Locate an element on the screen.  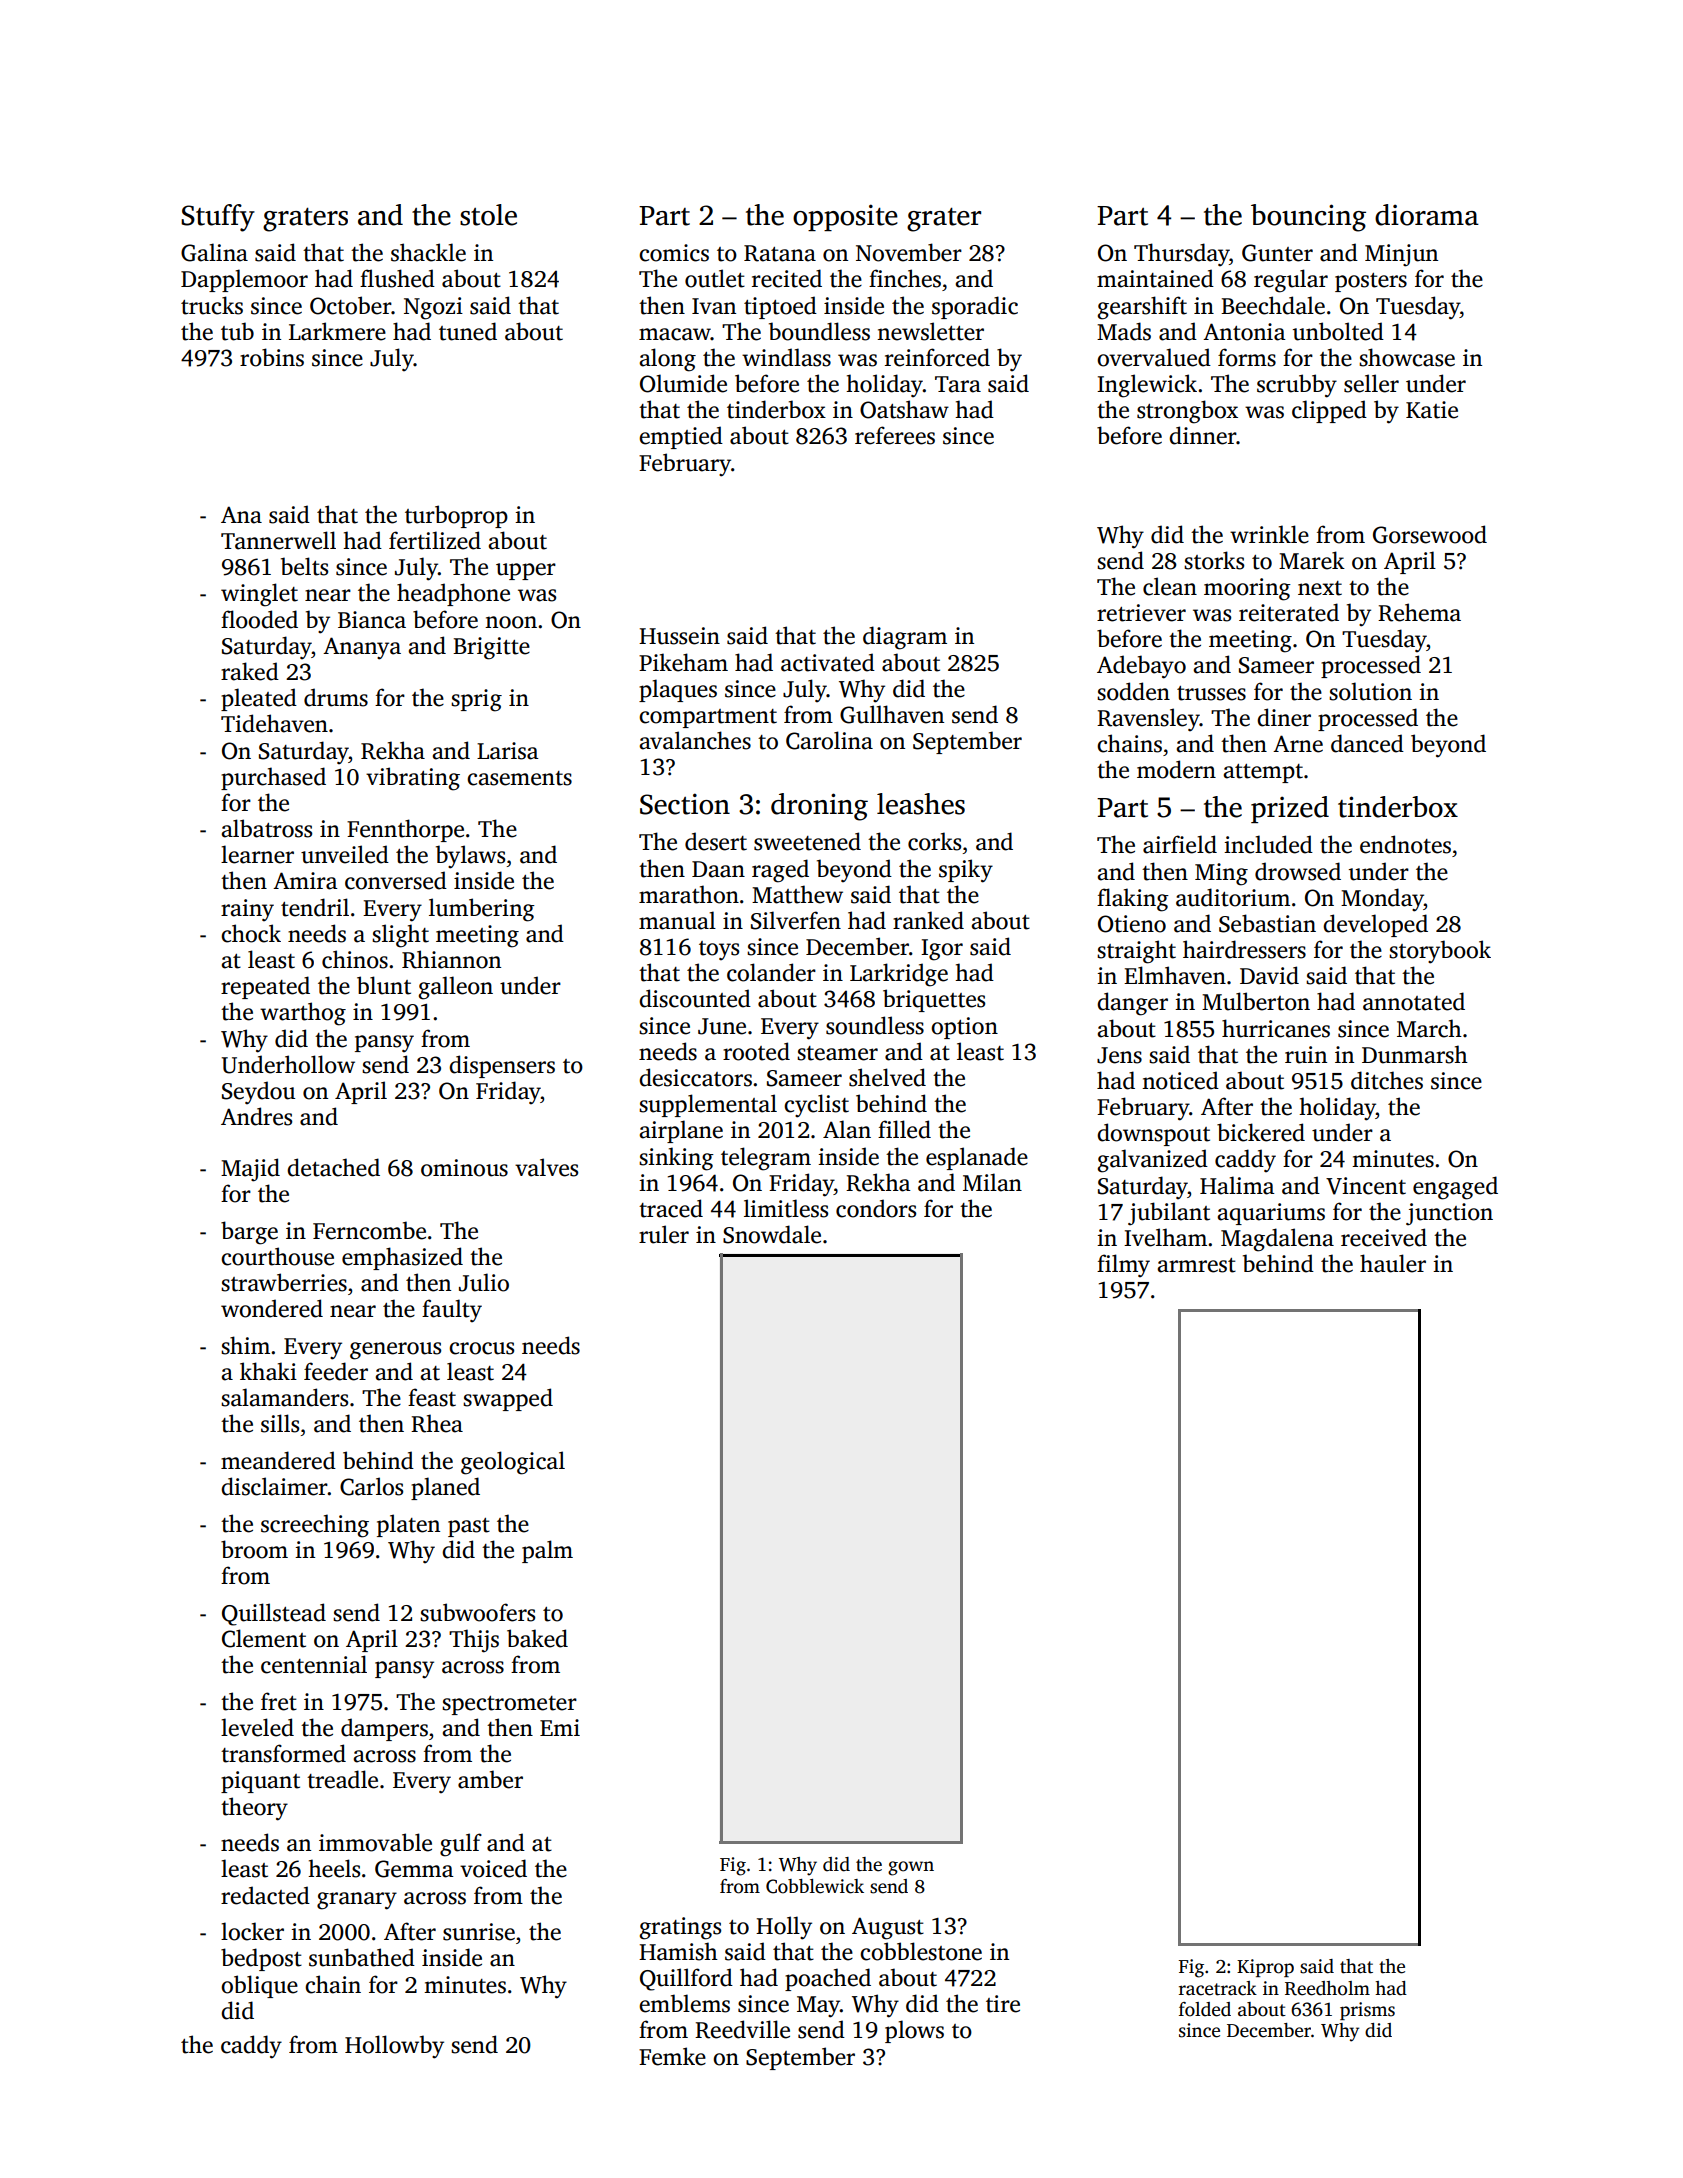
palm is located at coordinates (547, 1551).
